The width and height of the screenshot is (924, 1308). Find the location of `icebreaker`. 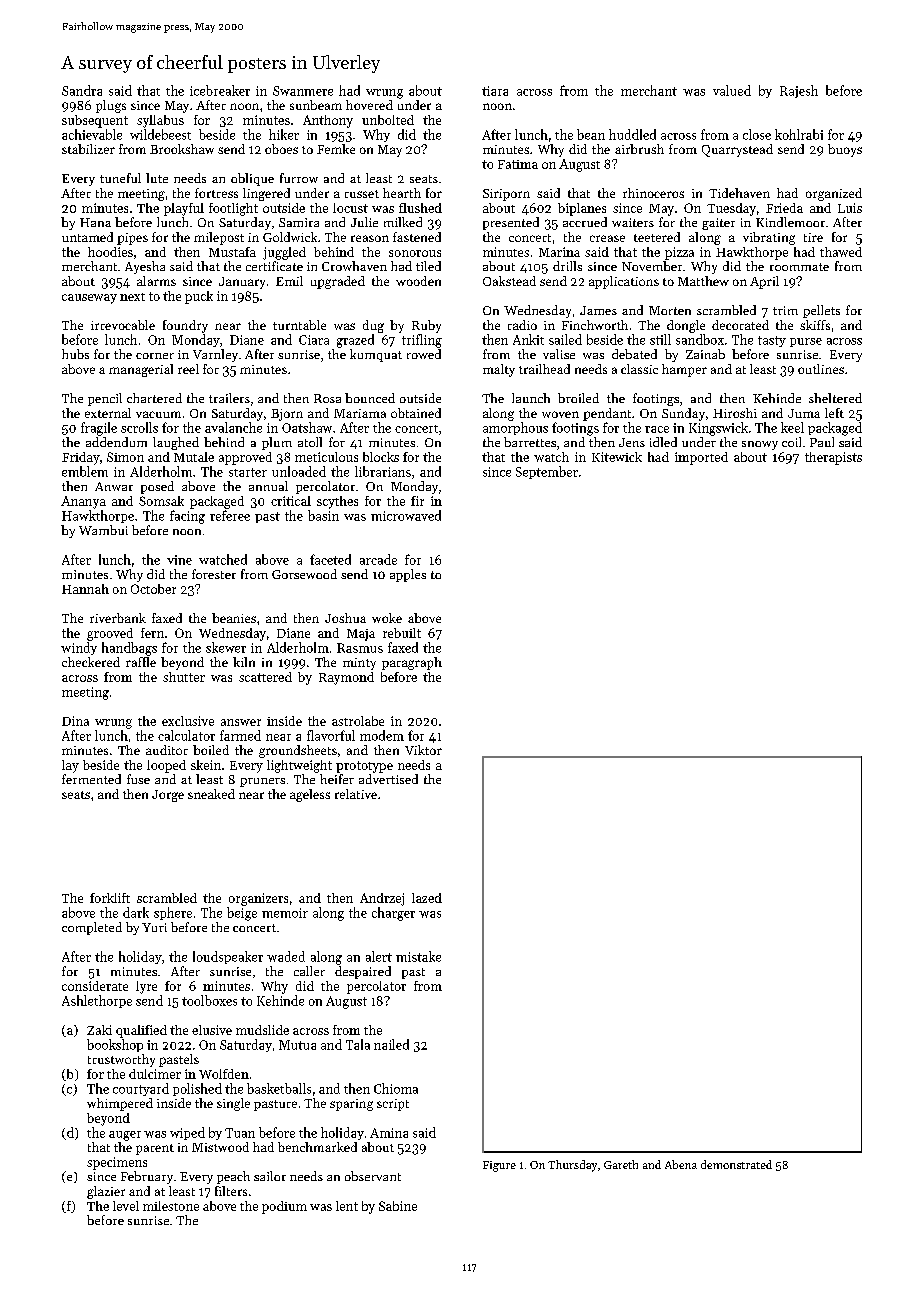

icebreaker is located at coordinates (220, 90).
